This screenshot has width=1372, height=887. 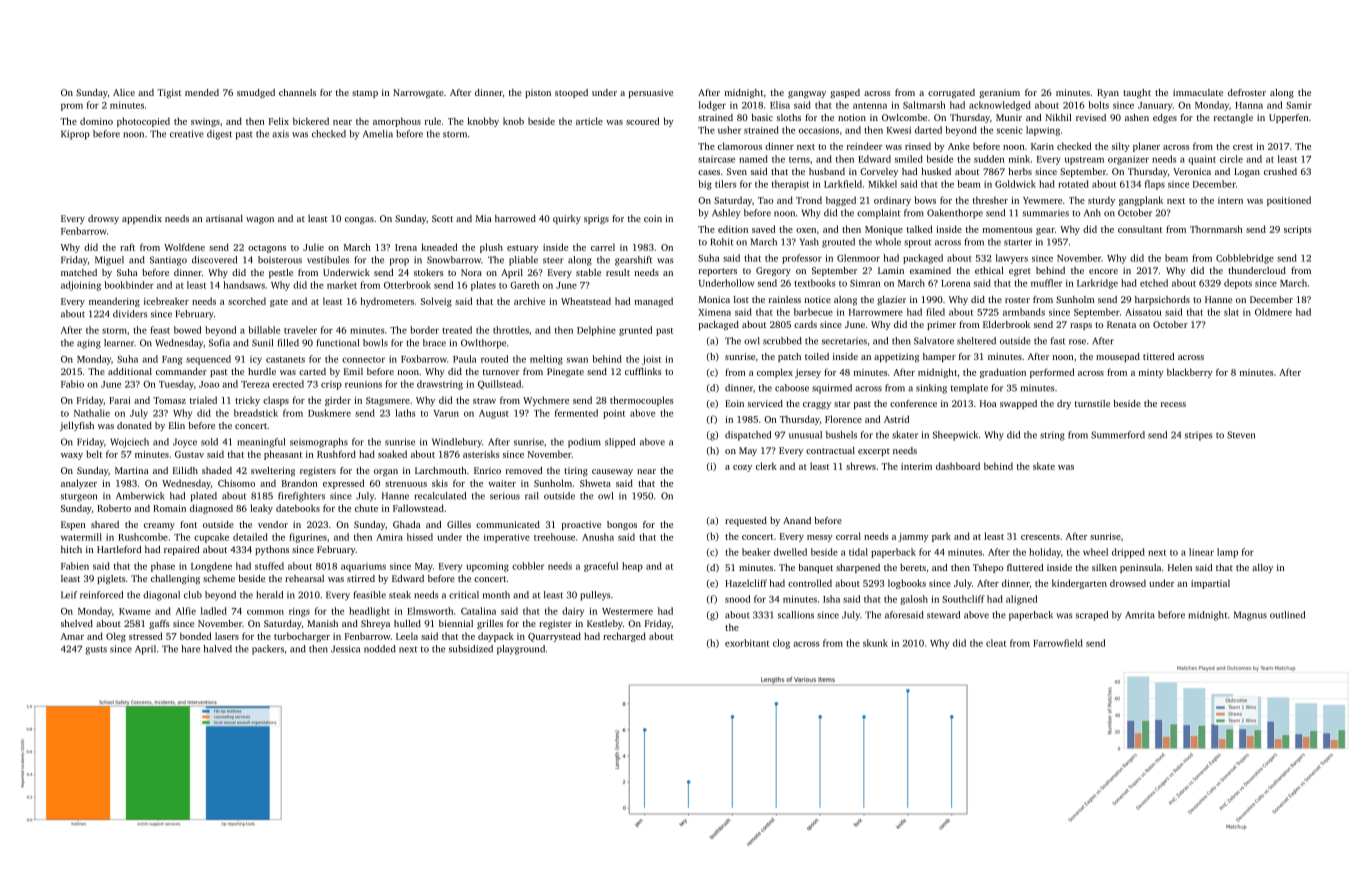 I want to click on lamp, so click(x=1227, y=553).
